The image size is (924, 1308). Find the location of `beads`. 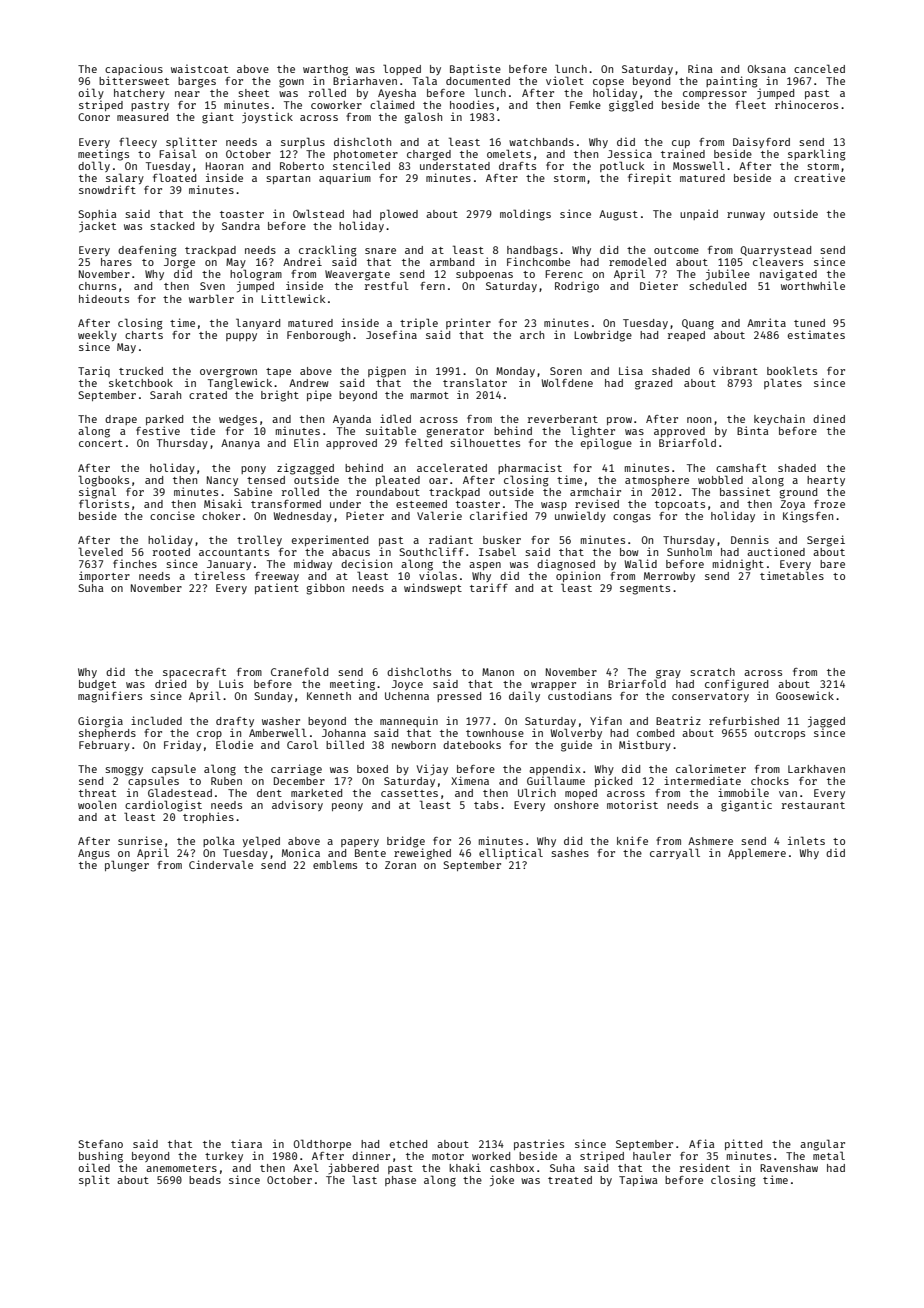

beads is located at coordinates (205, 1180).
